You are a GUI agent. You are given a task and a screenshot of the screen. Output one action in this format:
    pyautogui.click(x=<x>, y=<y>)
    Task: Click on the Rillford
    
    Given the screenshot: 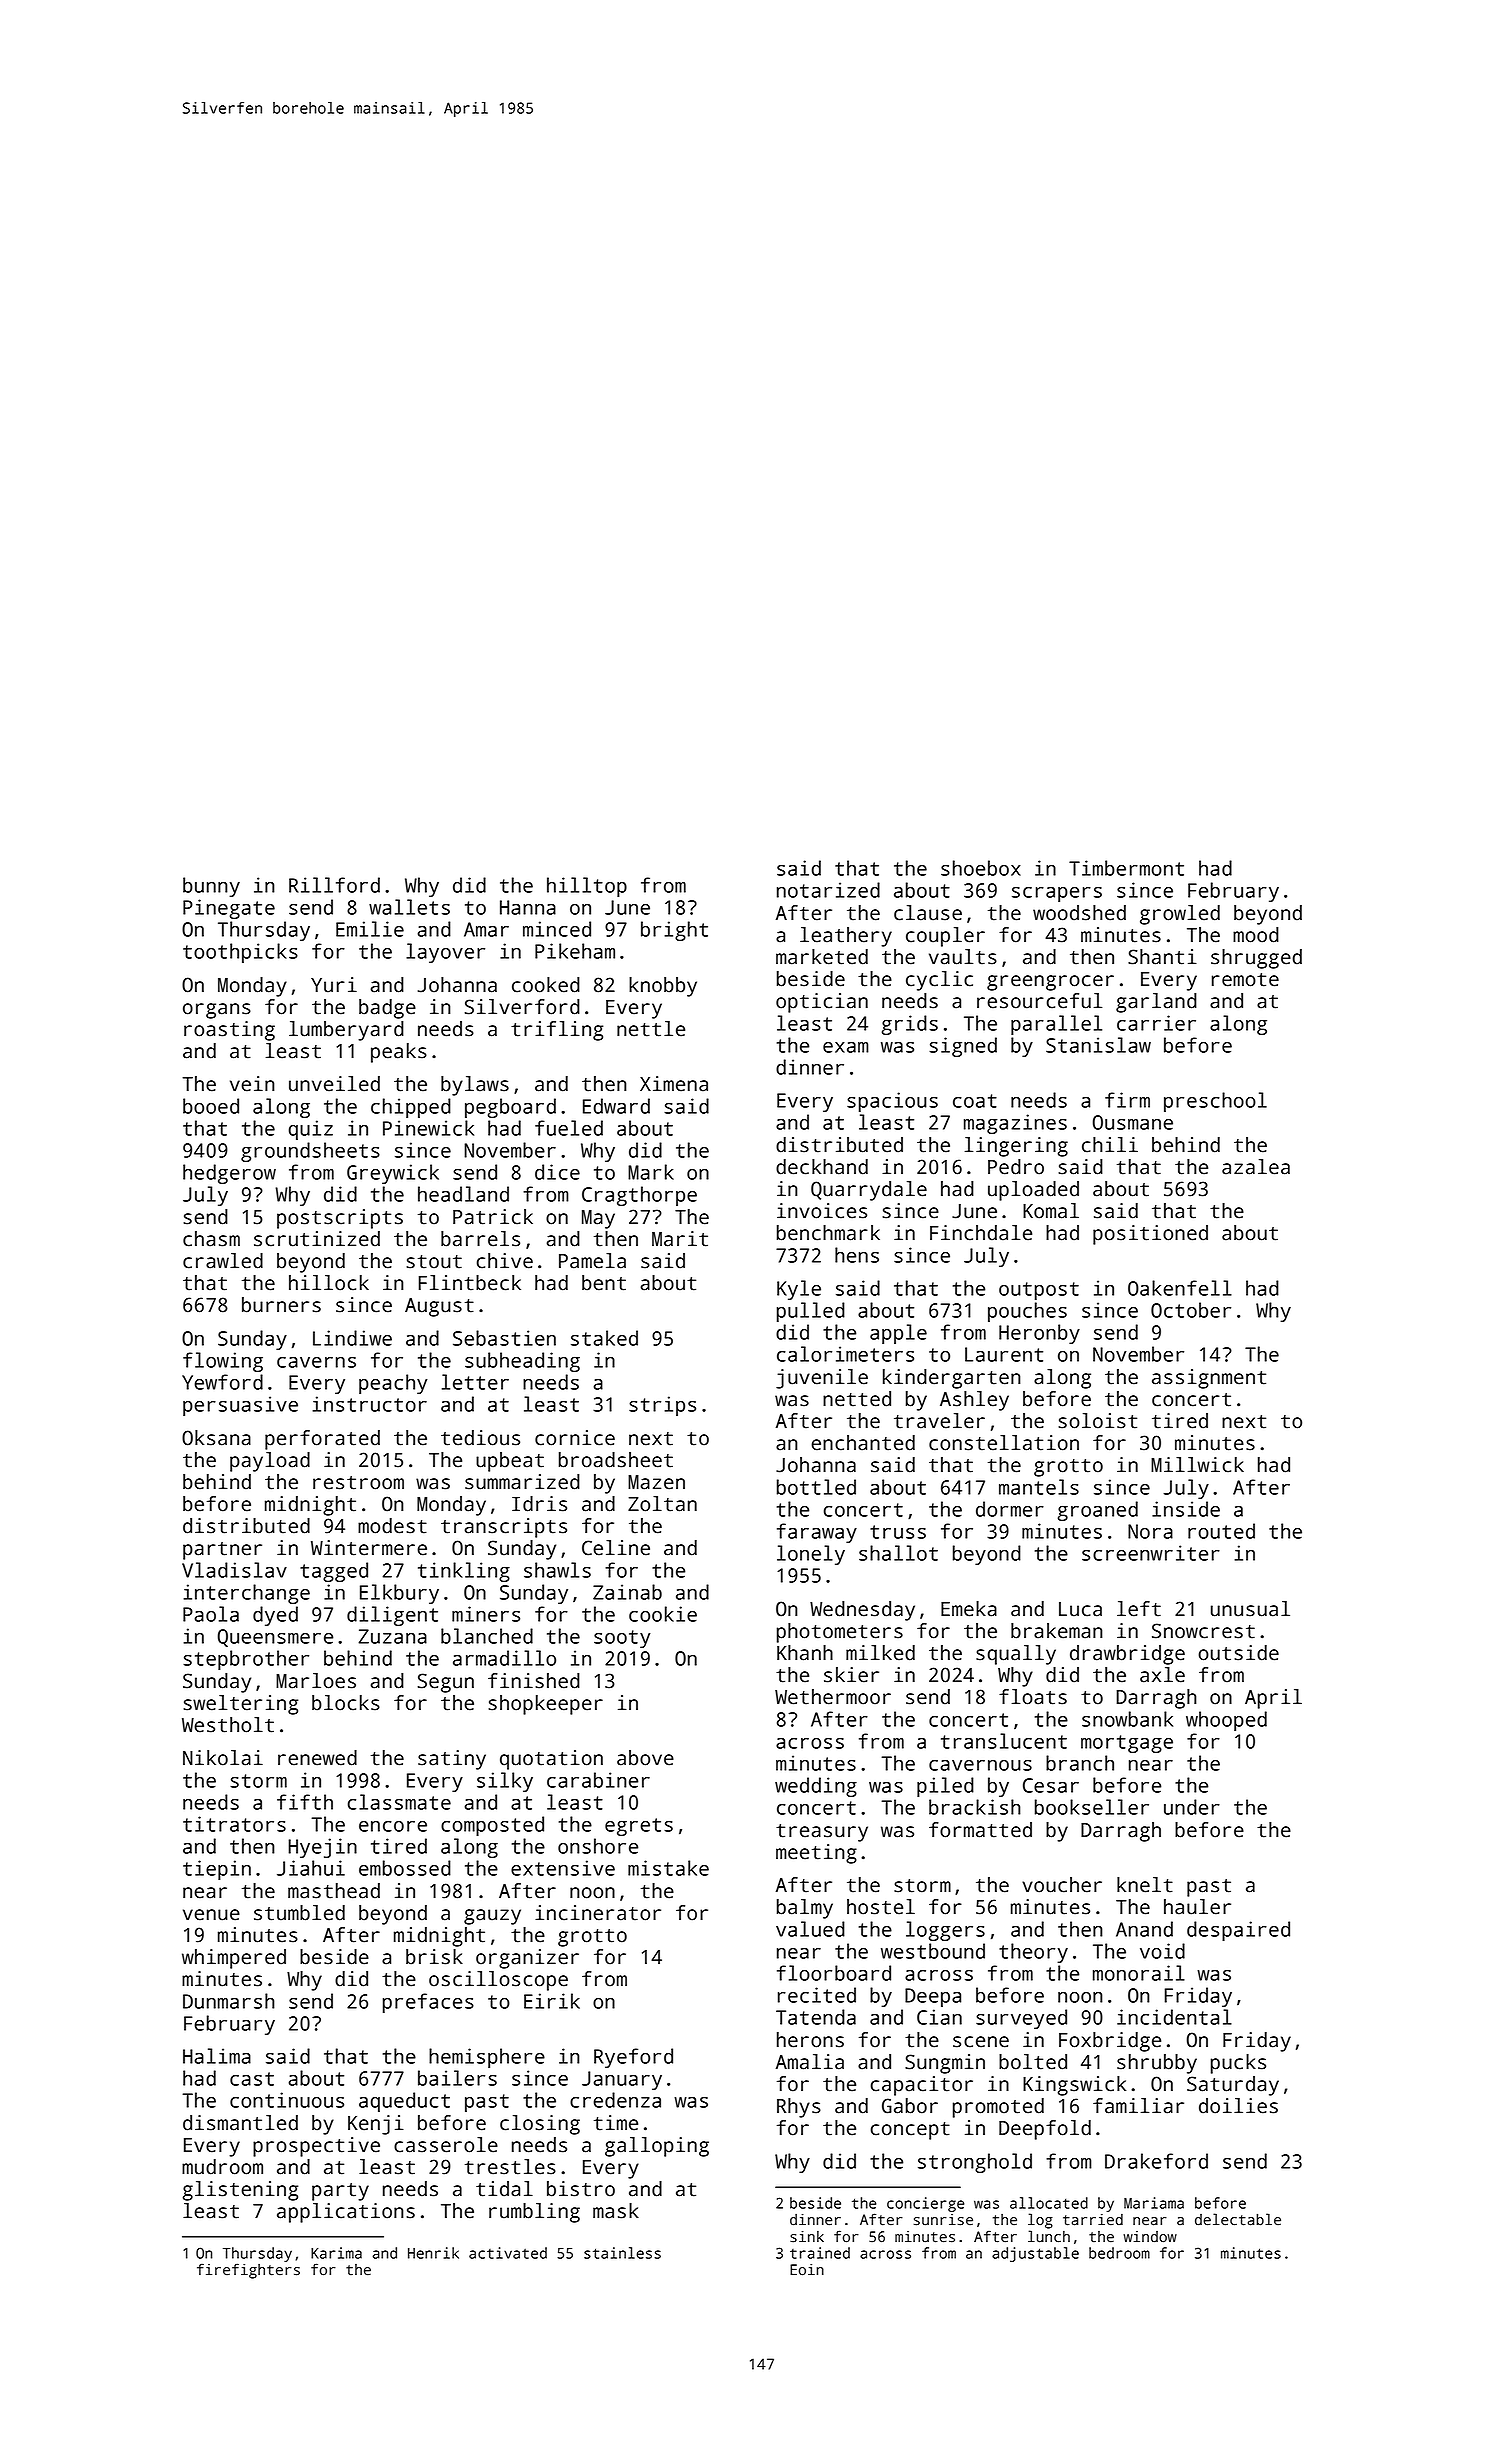 What is the action you would take?
    pyautogui.click(x=334, y=885)
